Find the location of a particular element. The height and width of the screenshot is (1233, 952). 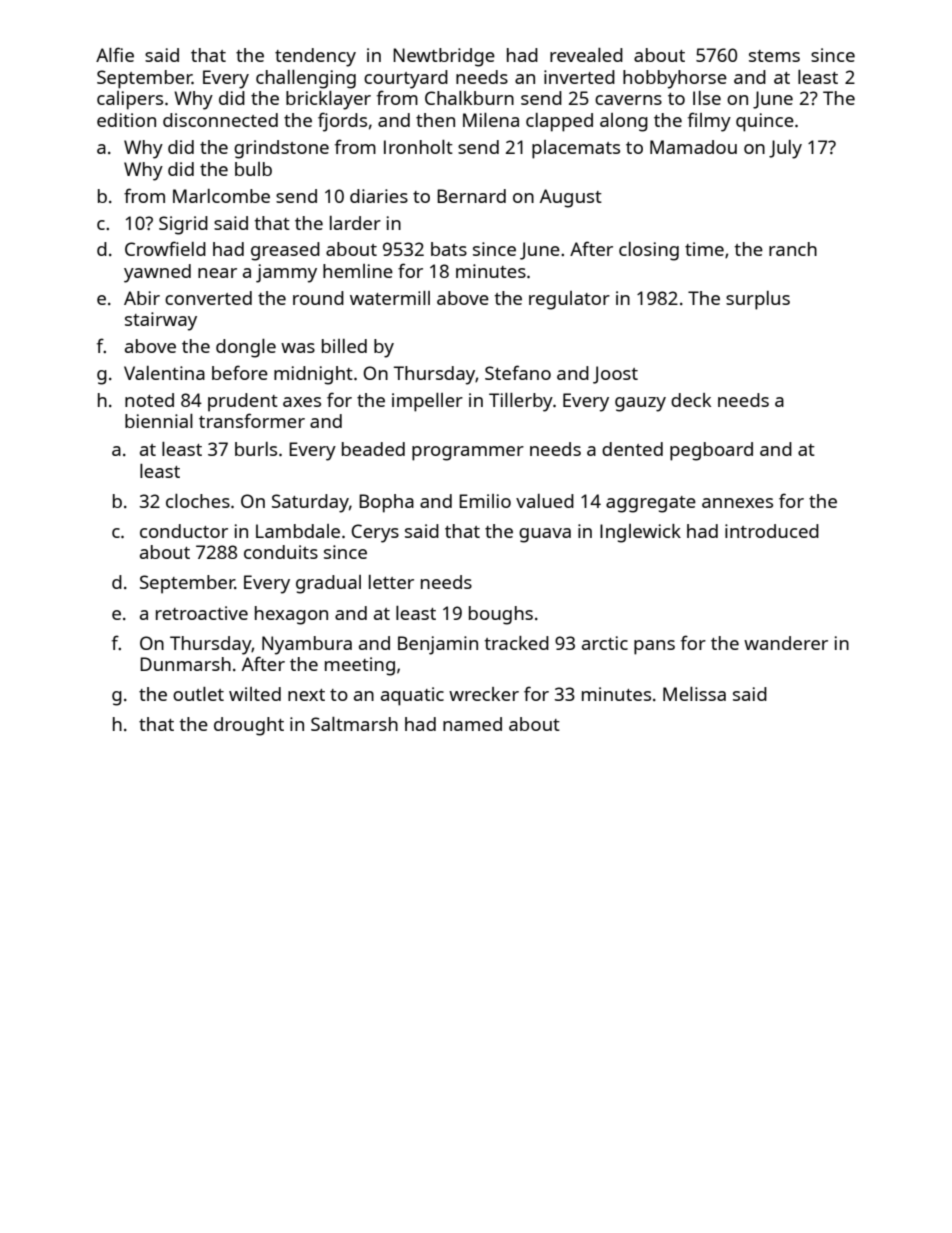

Abir is located at coordinates (142, 298).
